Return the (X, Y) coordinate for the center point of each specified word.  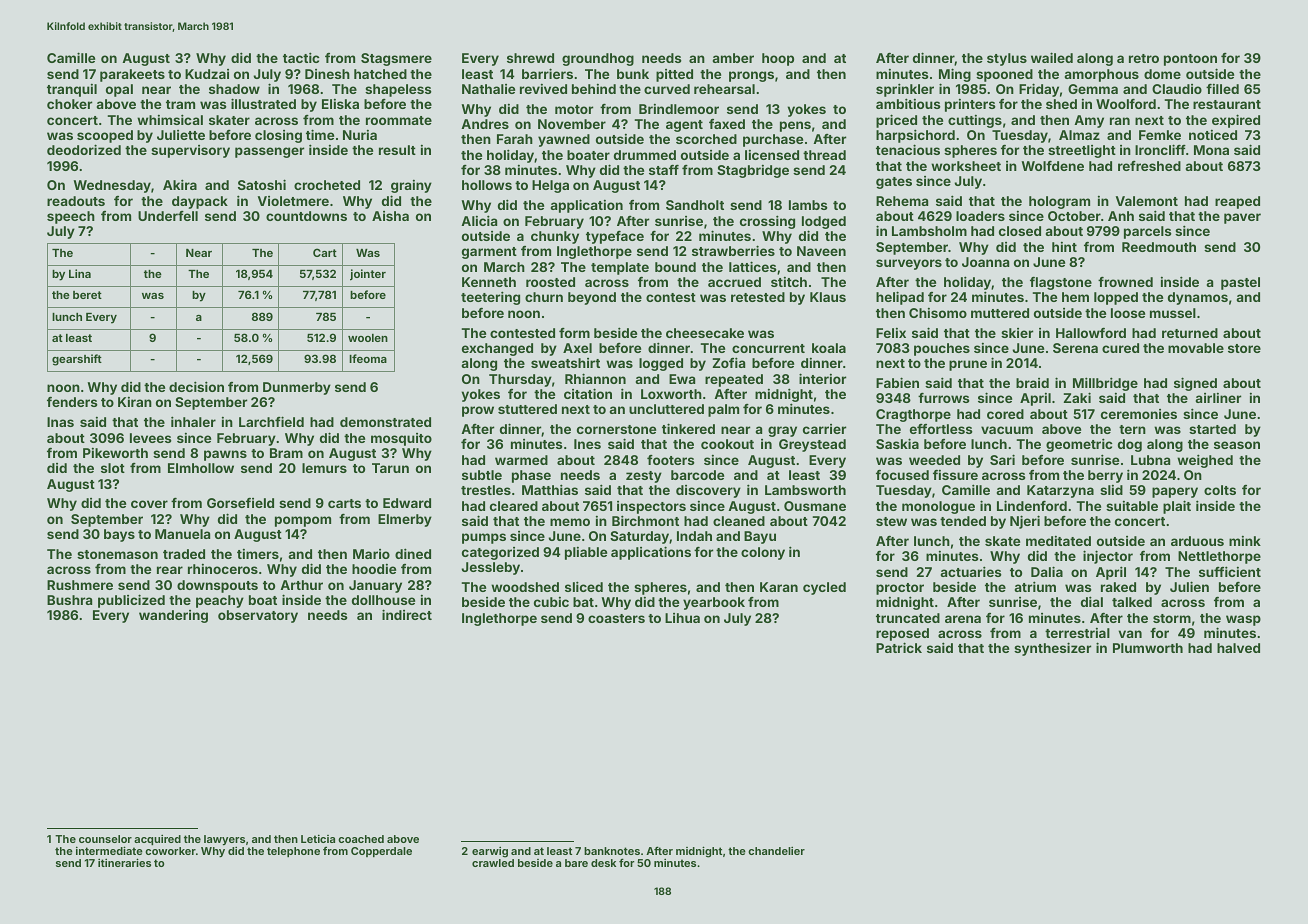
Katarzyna (1060, 491)
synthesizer (1052, 649)
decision (196, 386)
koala (829, 348)
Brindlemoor (679, 109)
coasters (616, 618)
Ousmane (815, 506)
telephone (293, 852)
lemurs (324, 468)
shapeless (398, 90)
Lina (80, 273)
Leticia (318, 838)
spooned (1004, 75)
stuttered (527, 409)
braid (1032, 383)
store (1244, 348)
